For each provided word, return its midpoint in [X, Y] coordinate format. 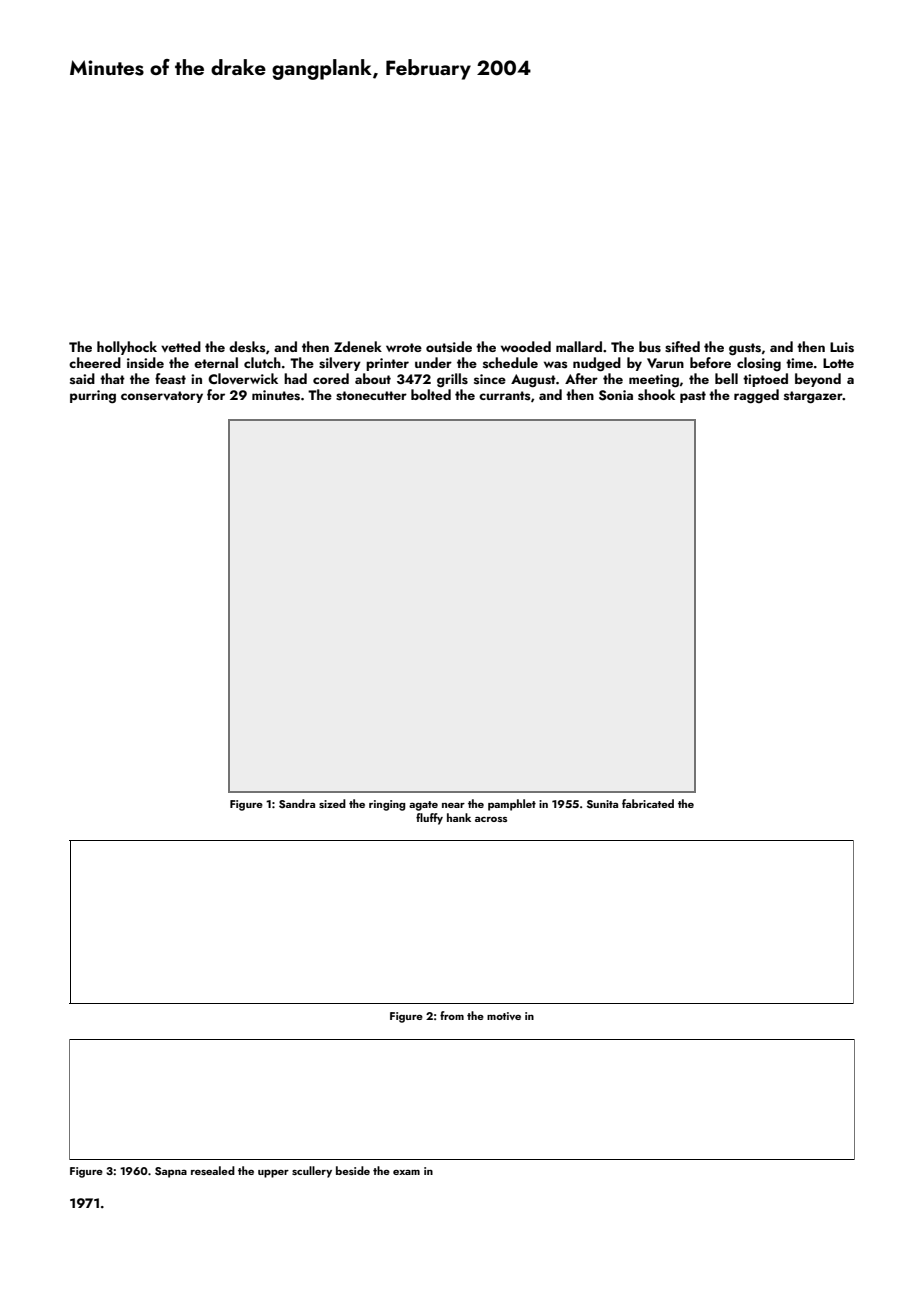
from [452, 1015]
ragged [756, 396]
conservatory [162, 397]
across [491, 819]
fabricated [648, 803]
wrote [404, 347]
